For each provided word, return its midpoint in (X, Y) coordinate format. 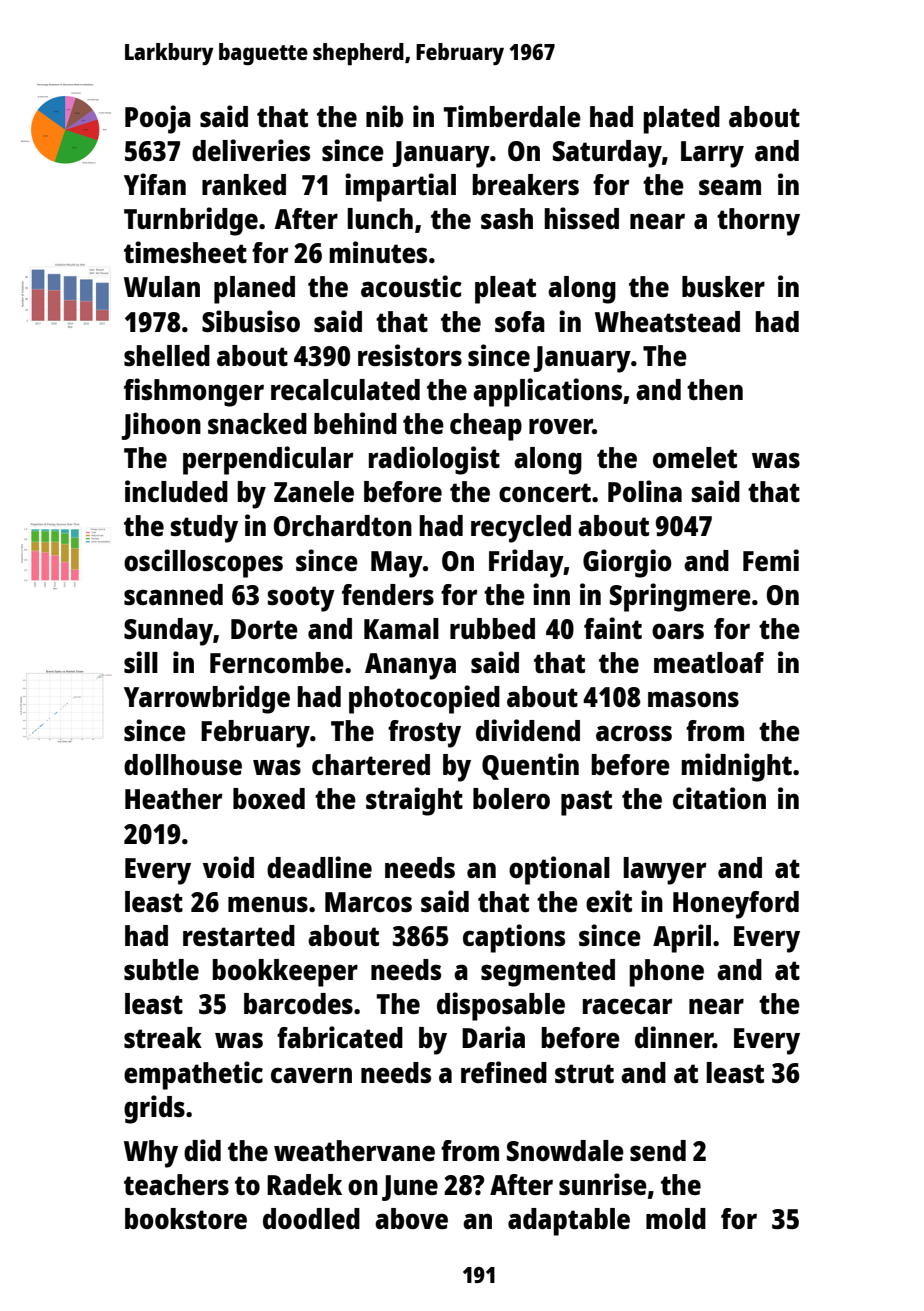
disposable (501, 1006)
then (715, 389)
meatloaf (709, 662)
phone (666, 973)
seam (730, 187)
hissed (581, 218)
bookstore (186, 1218)
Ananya (410, 666)
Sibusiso (251, 321)
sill (141, 662)
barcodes (298, 1003)
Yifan (155, 184)
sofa (520, 321)
